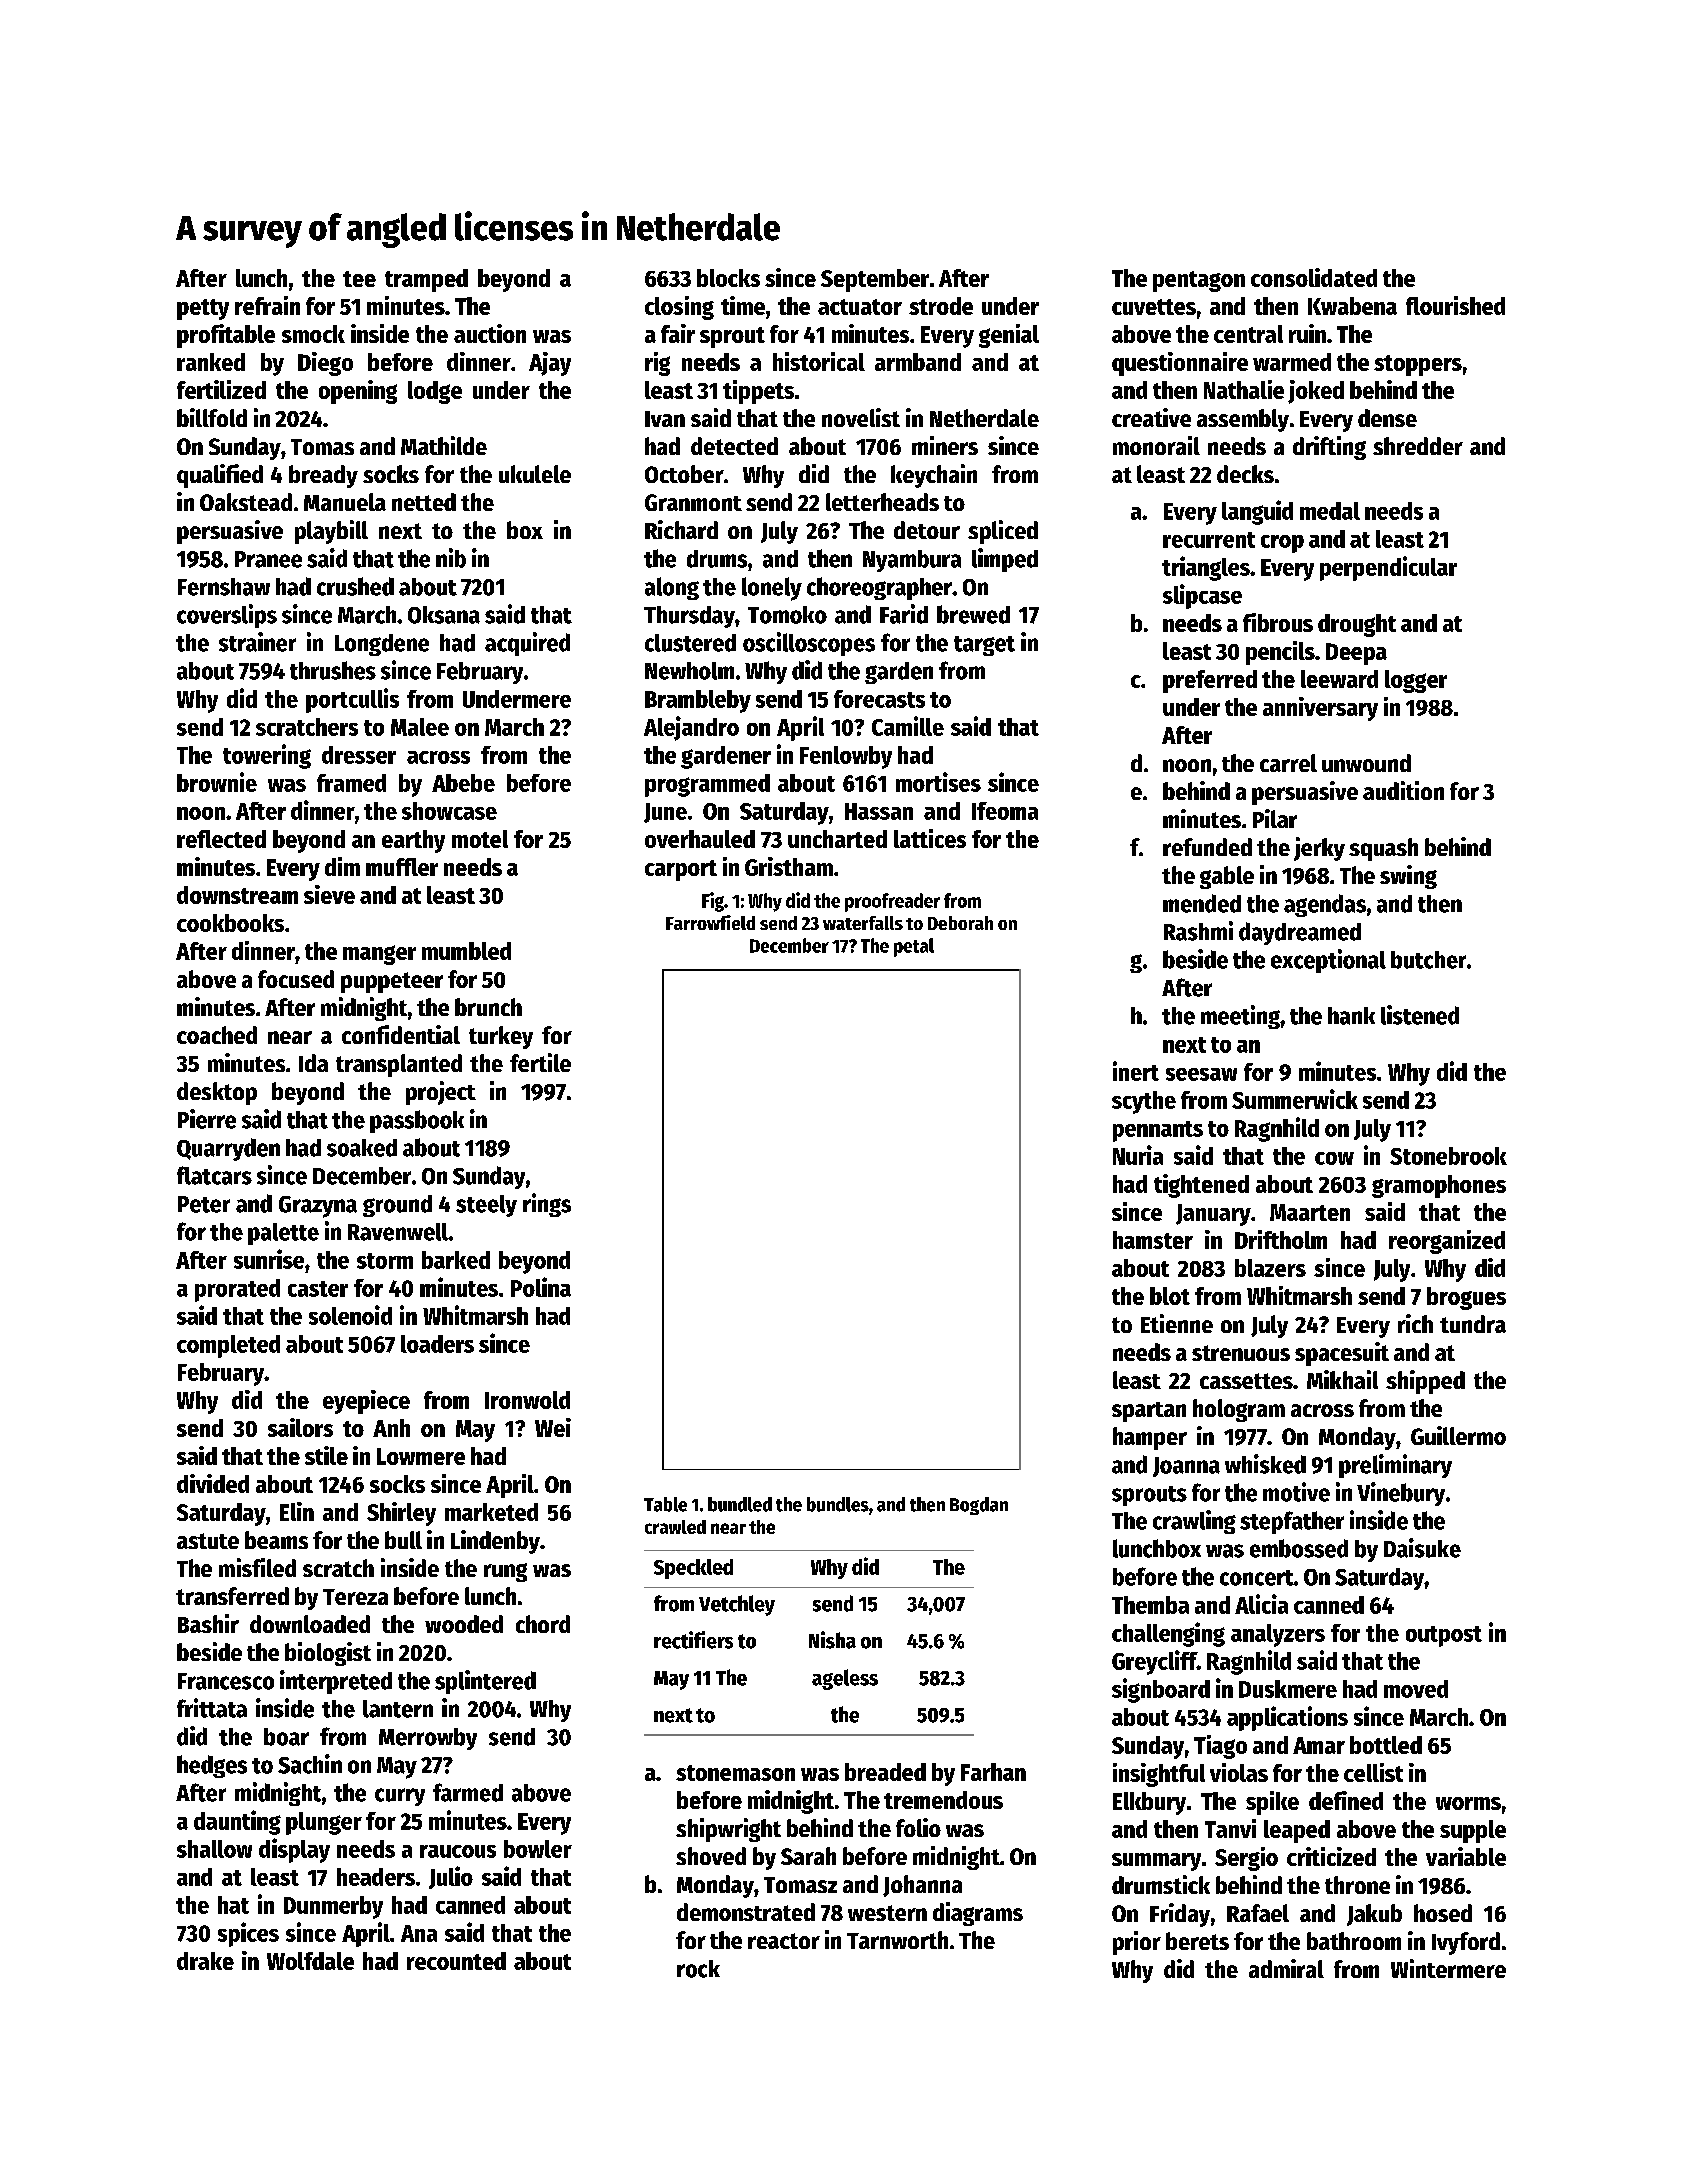 Image resolution: width=1683 pixels, height=2178 pixels. Describe the element at coordinates (1314, 277) in the screenshot. I see `consolidated` at that location.
